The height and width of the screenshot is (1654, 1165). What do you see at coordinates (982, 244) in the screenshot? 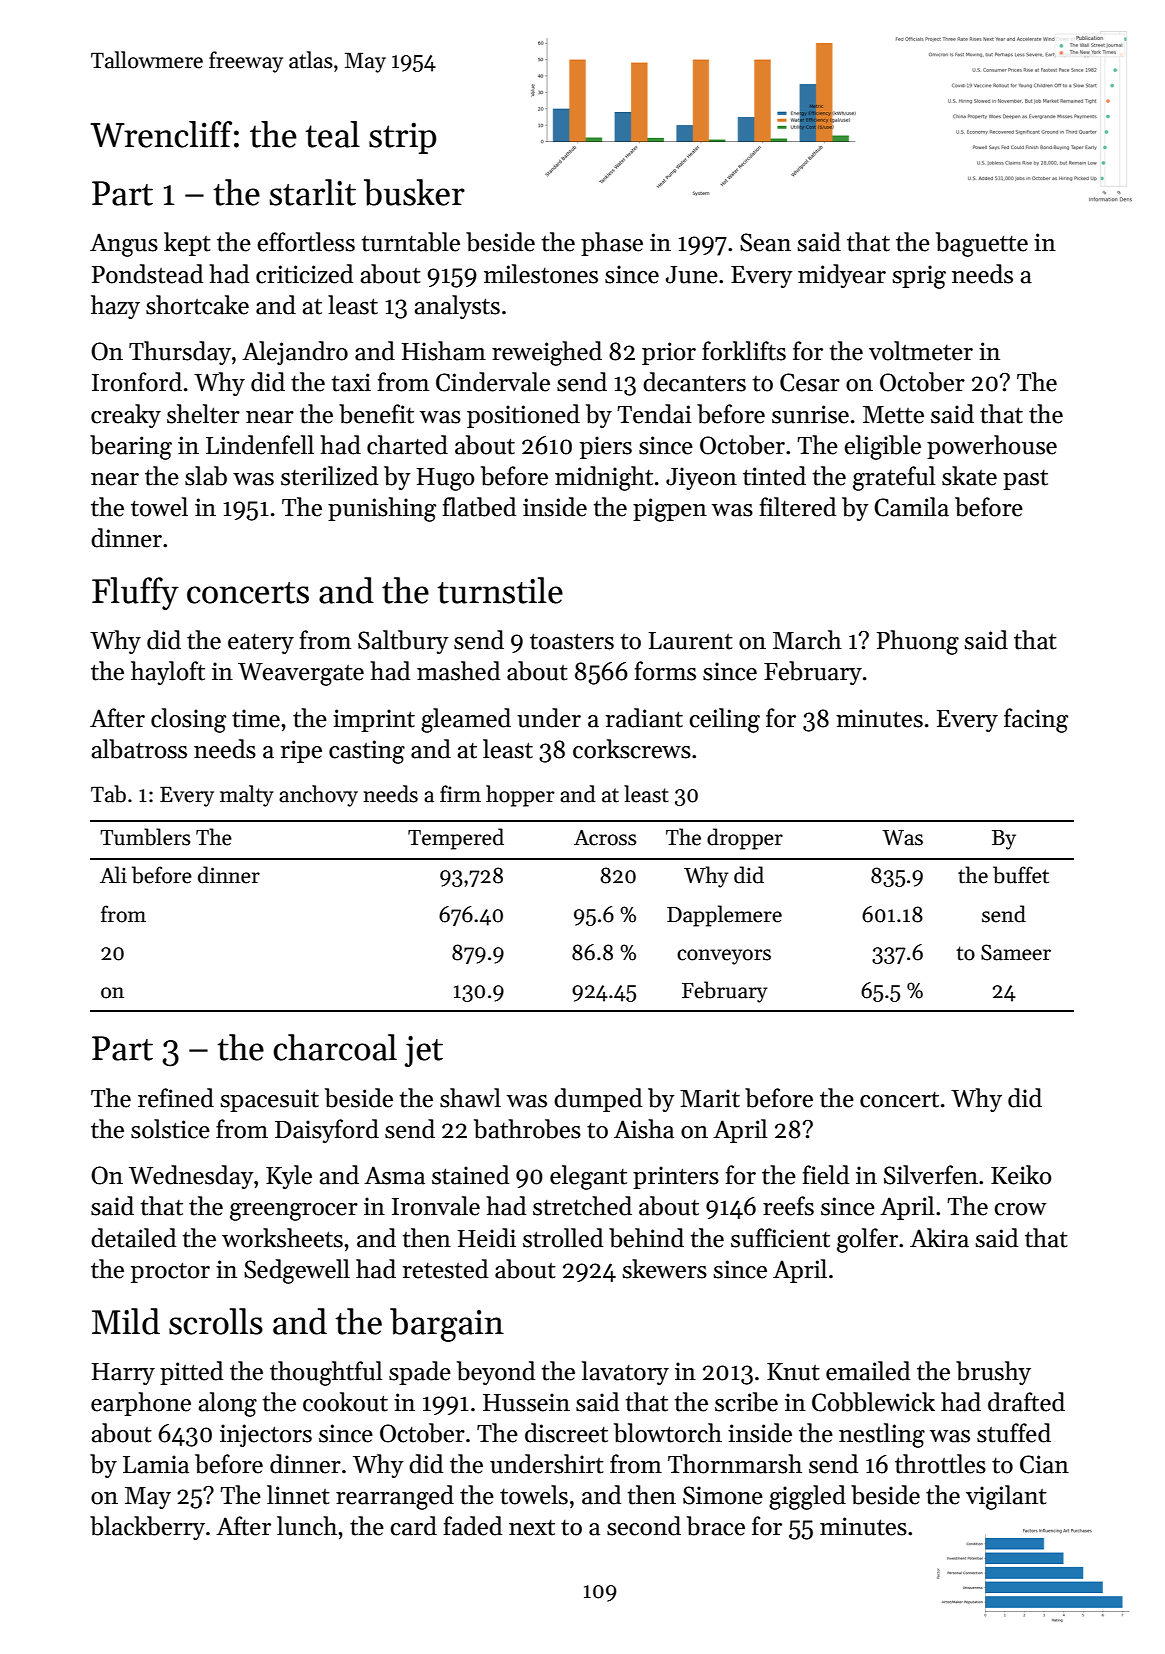
I see `baguette` at bounding box center [982, 244].
